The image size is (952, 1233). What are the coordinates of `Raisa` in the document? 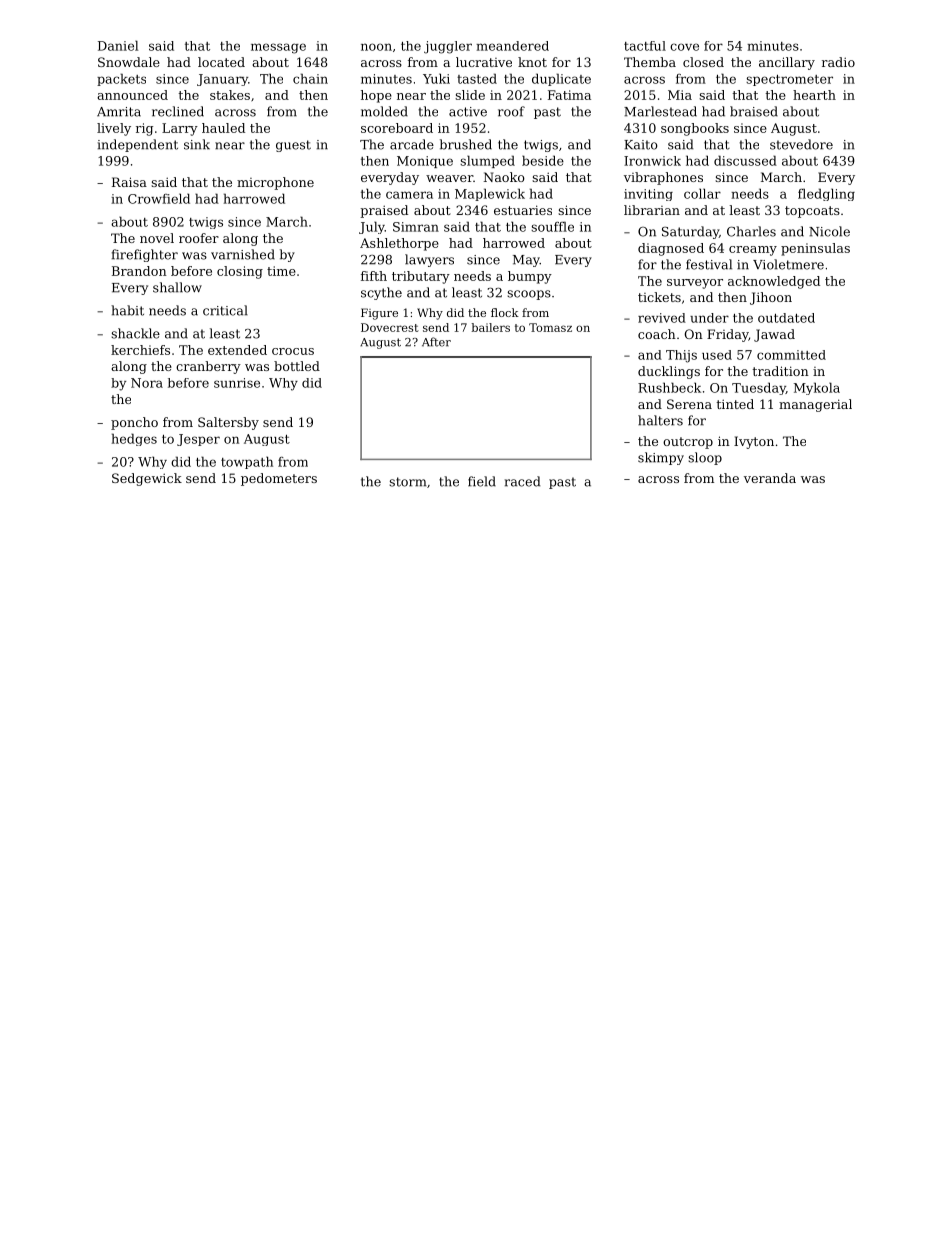 It's located at (129, 182).
